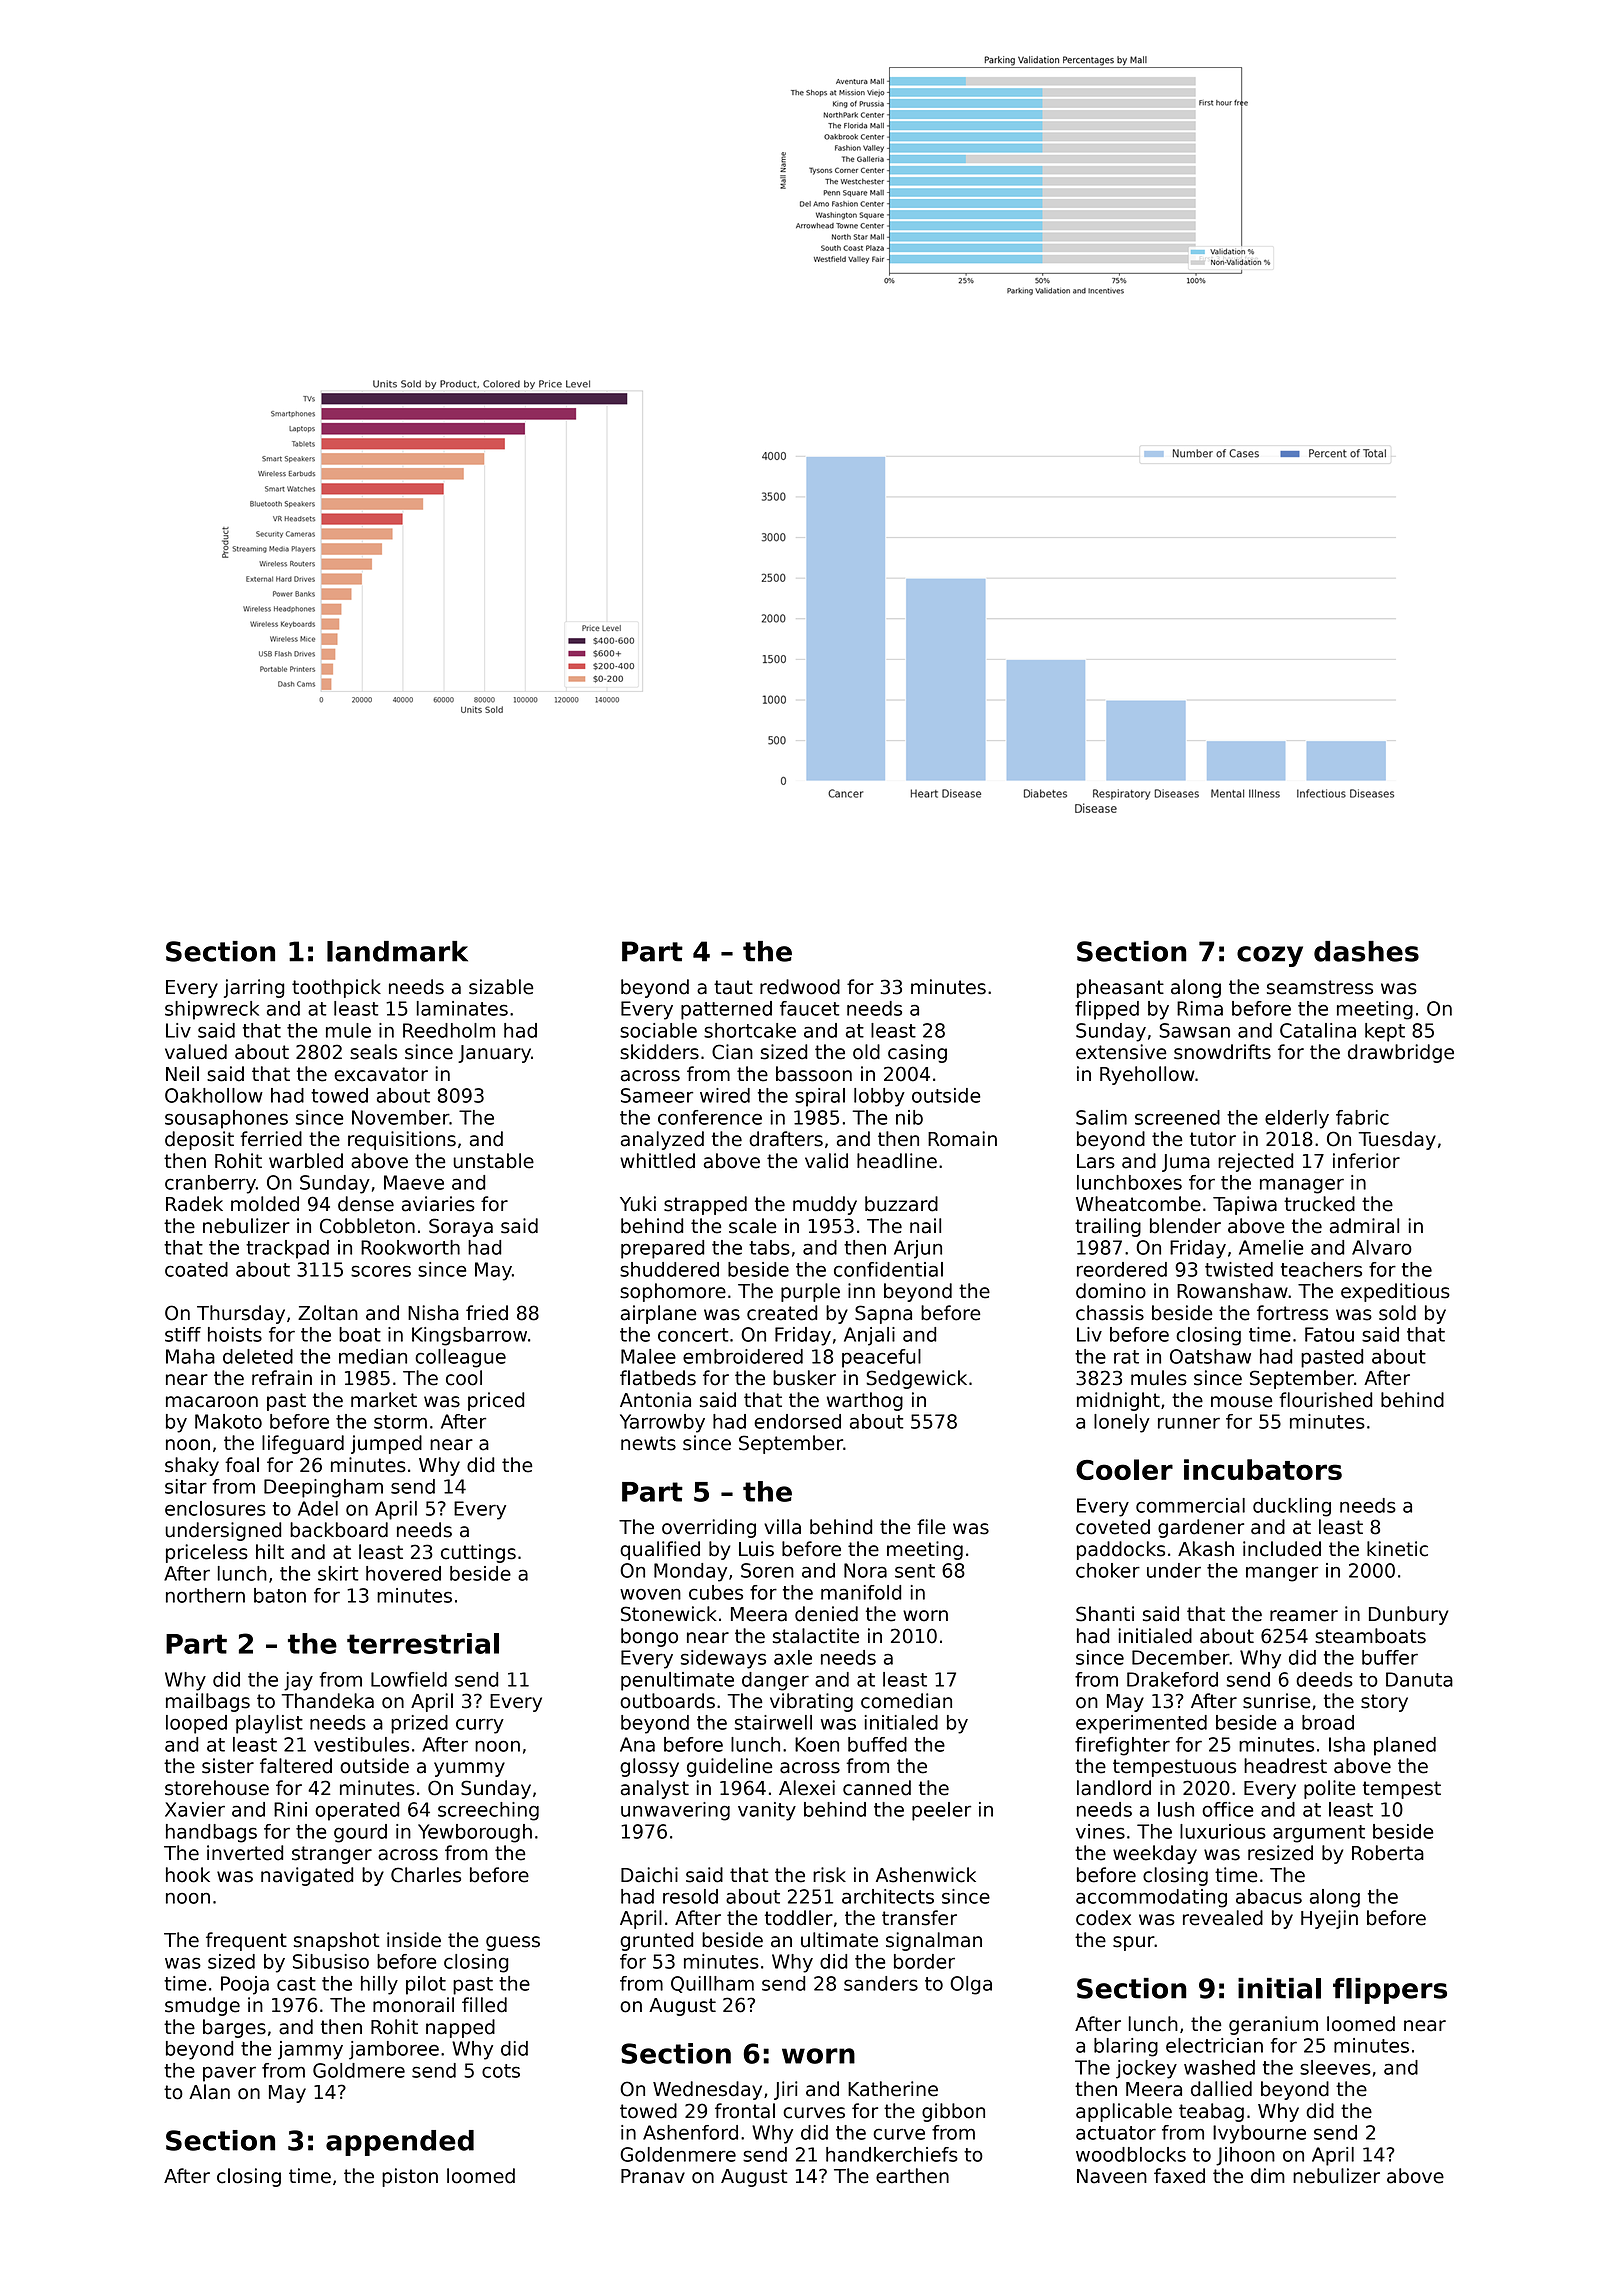 The width and height of the image is (1620, 2292). Describe the element at coordinates (1325, 1400) in the image. I see `flourished` at that location.
